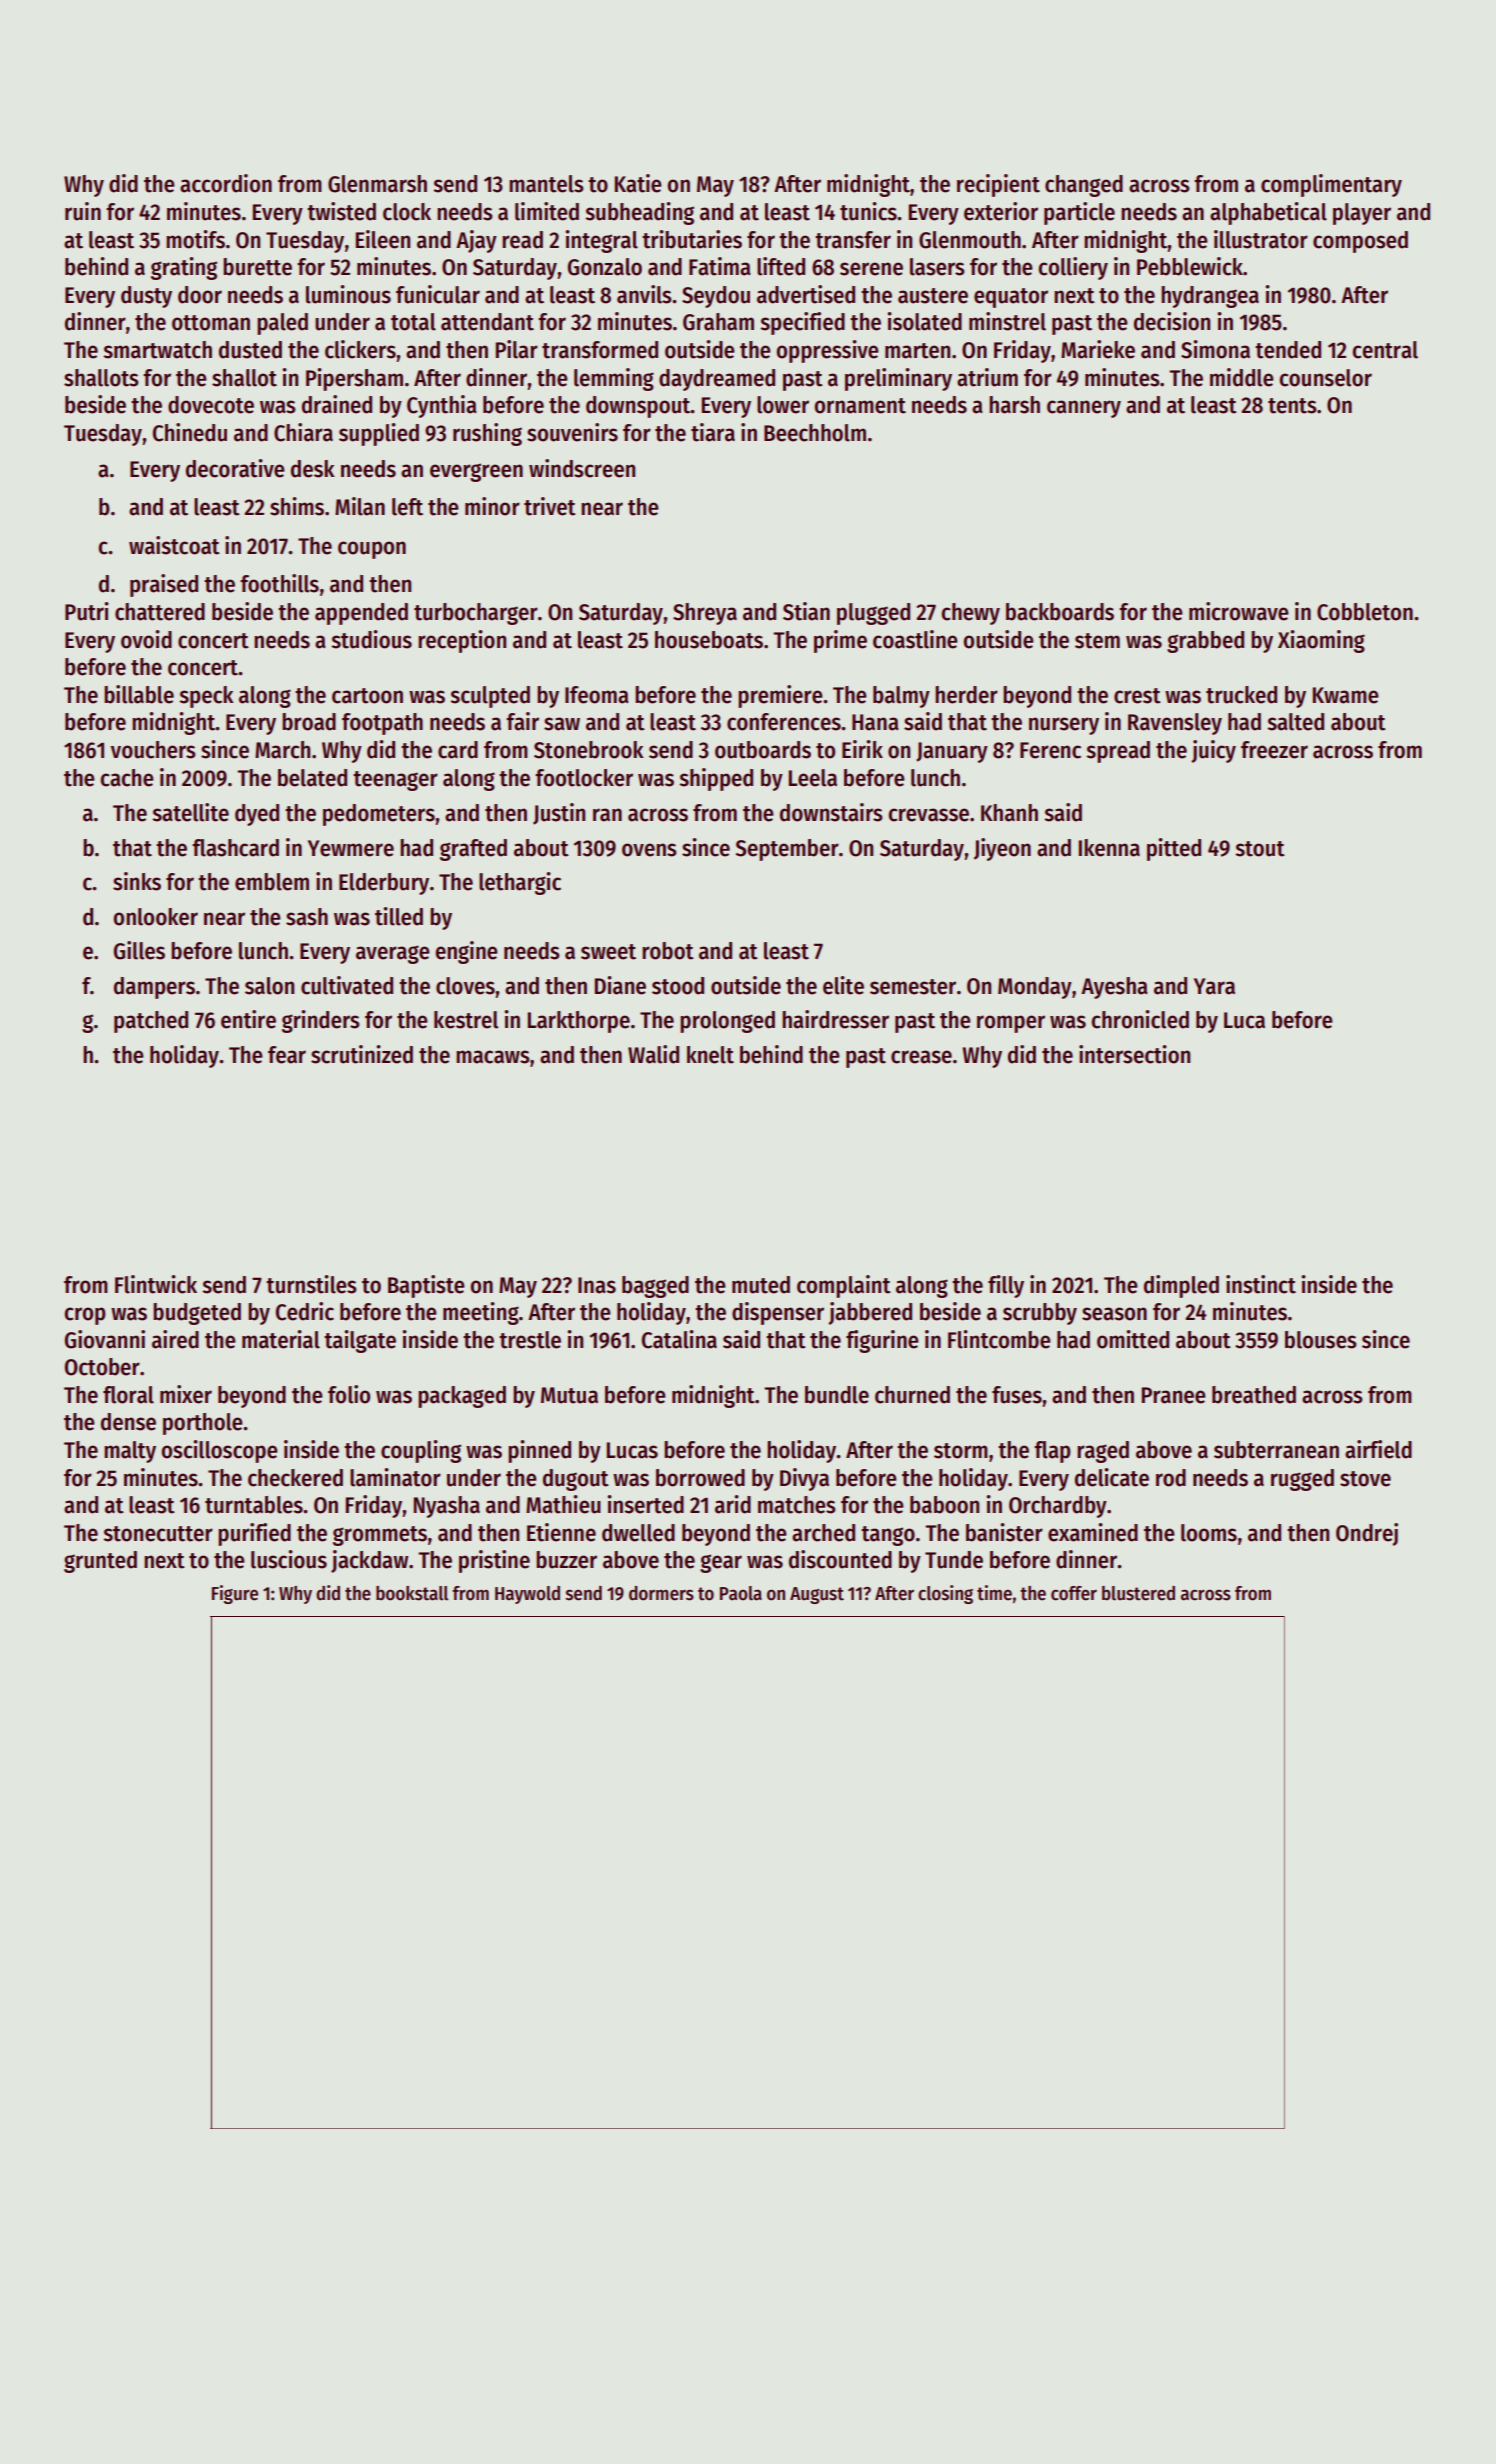  I want to click on accordion, so click(226, 183).
